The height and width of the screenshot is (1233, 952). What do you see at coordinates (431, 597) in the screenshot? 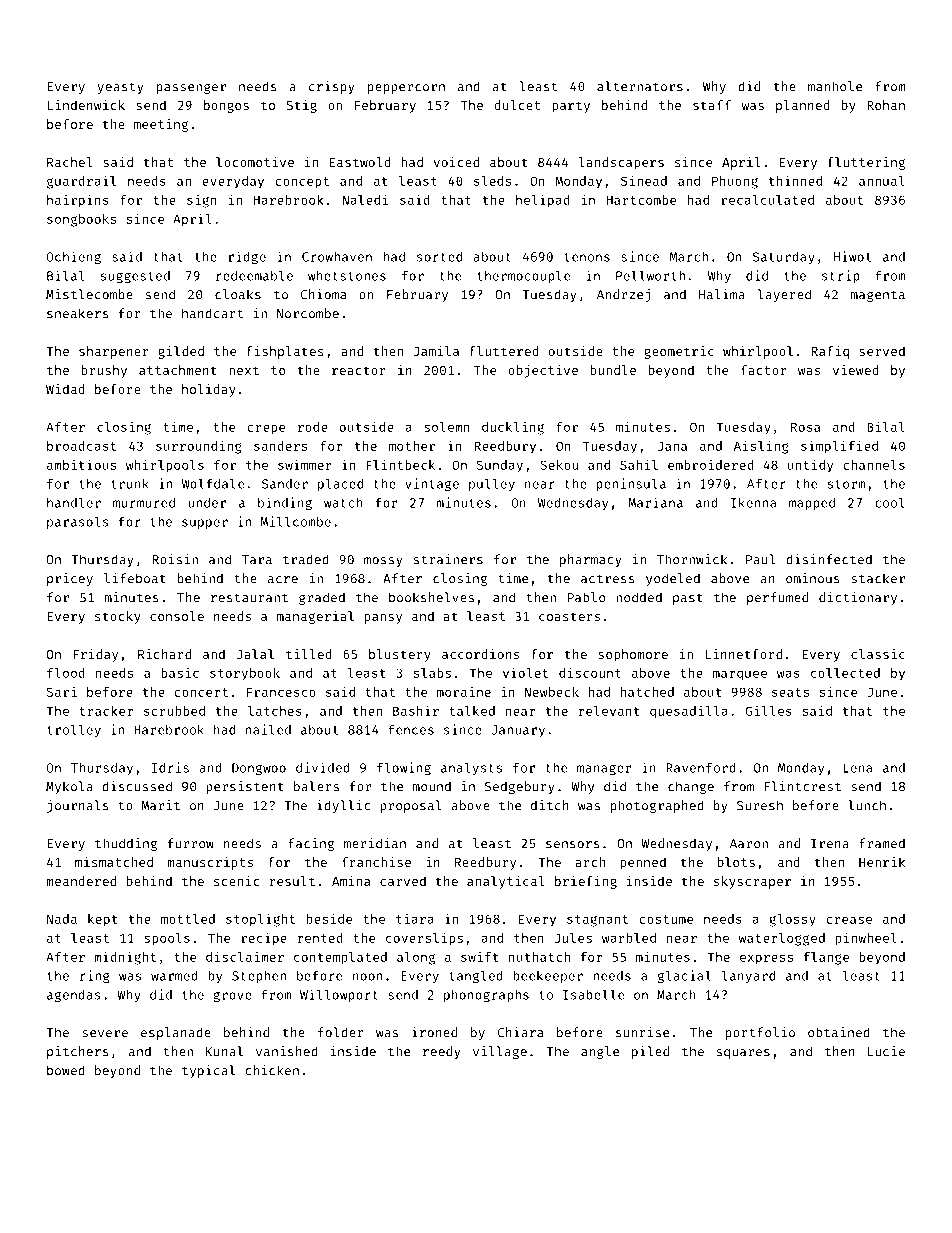
I see `bookshelves` at bounding box center [431, 597].
